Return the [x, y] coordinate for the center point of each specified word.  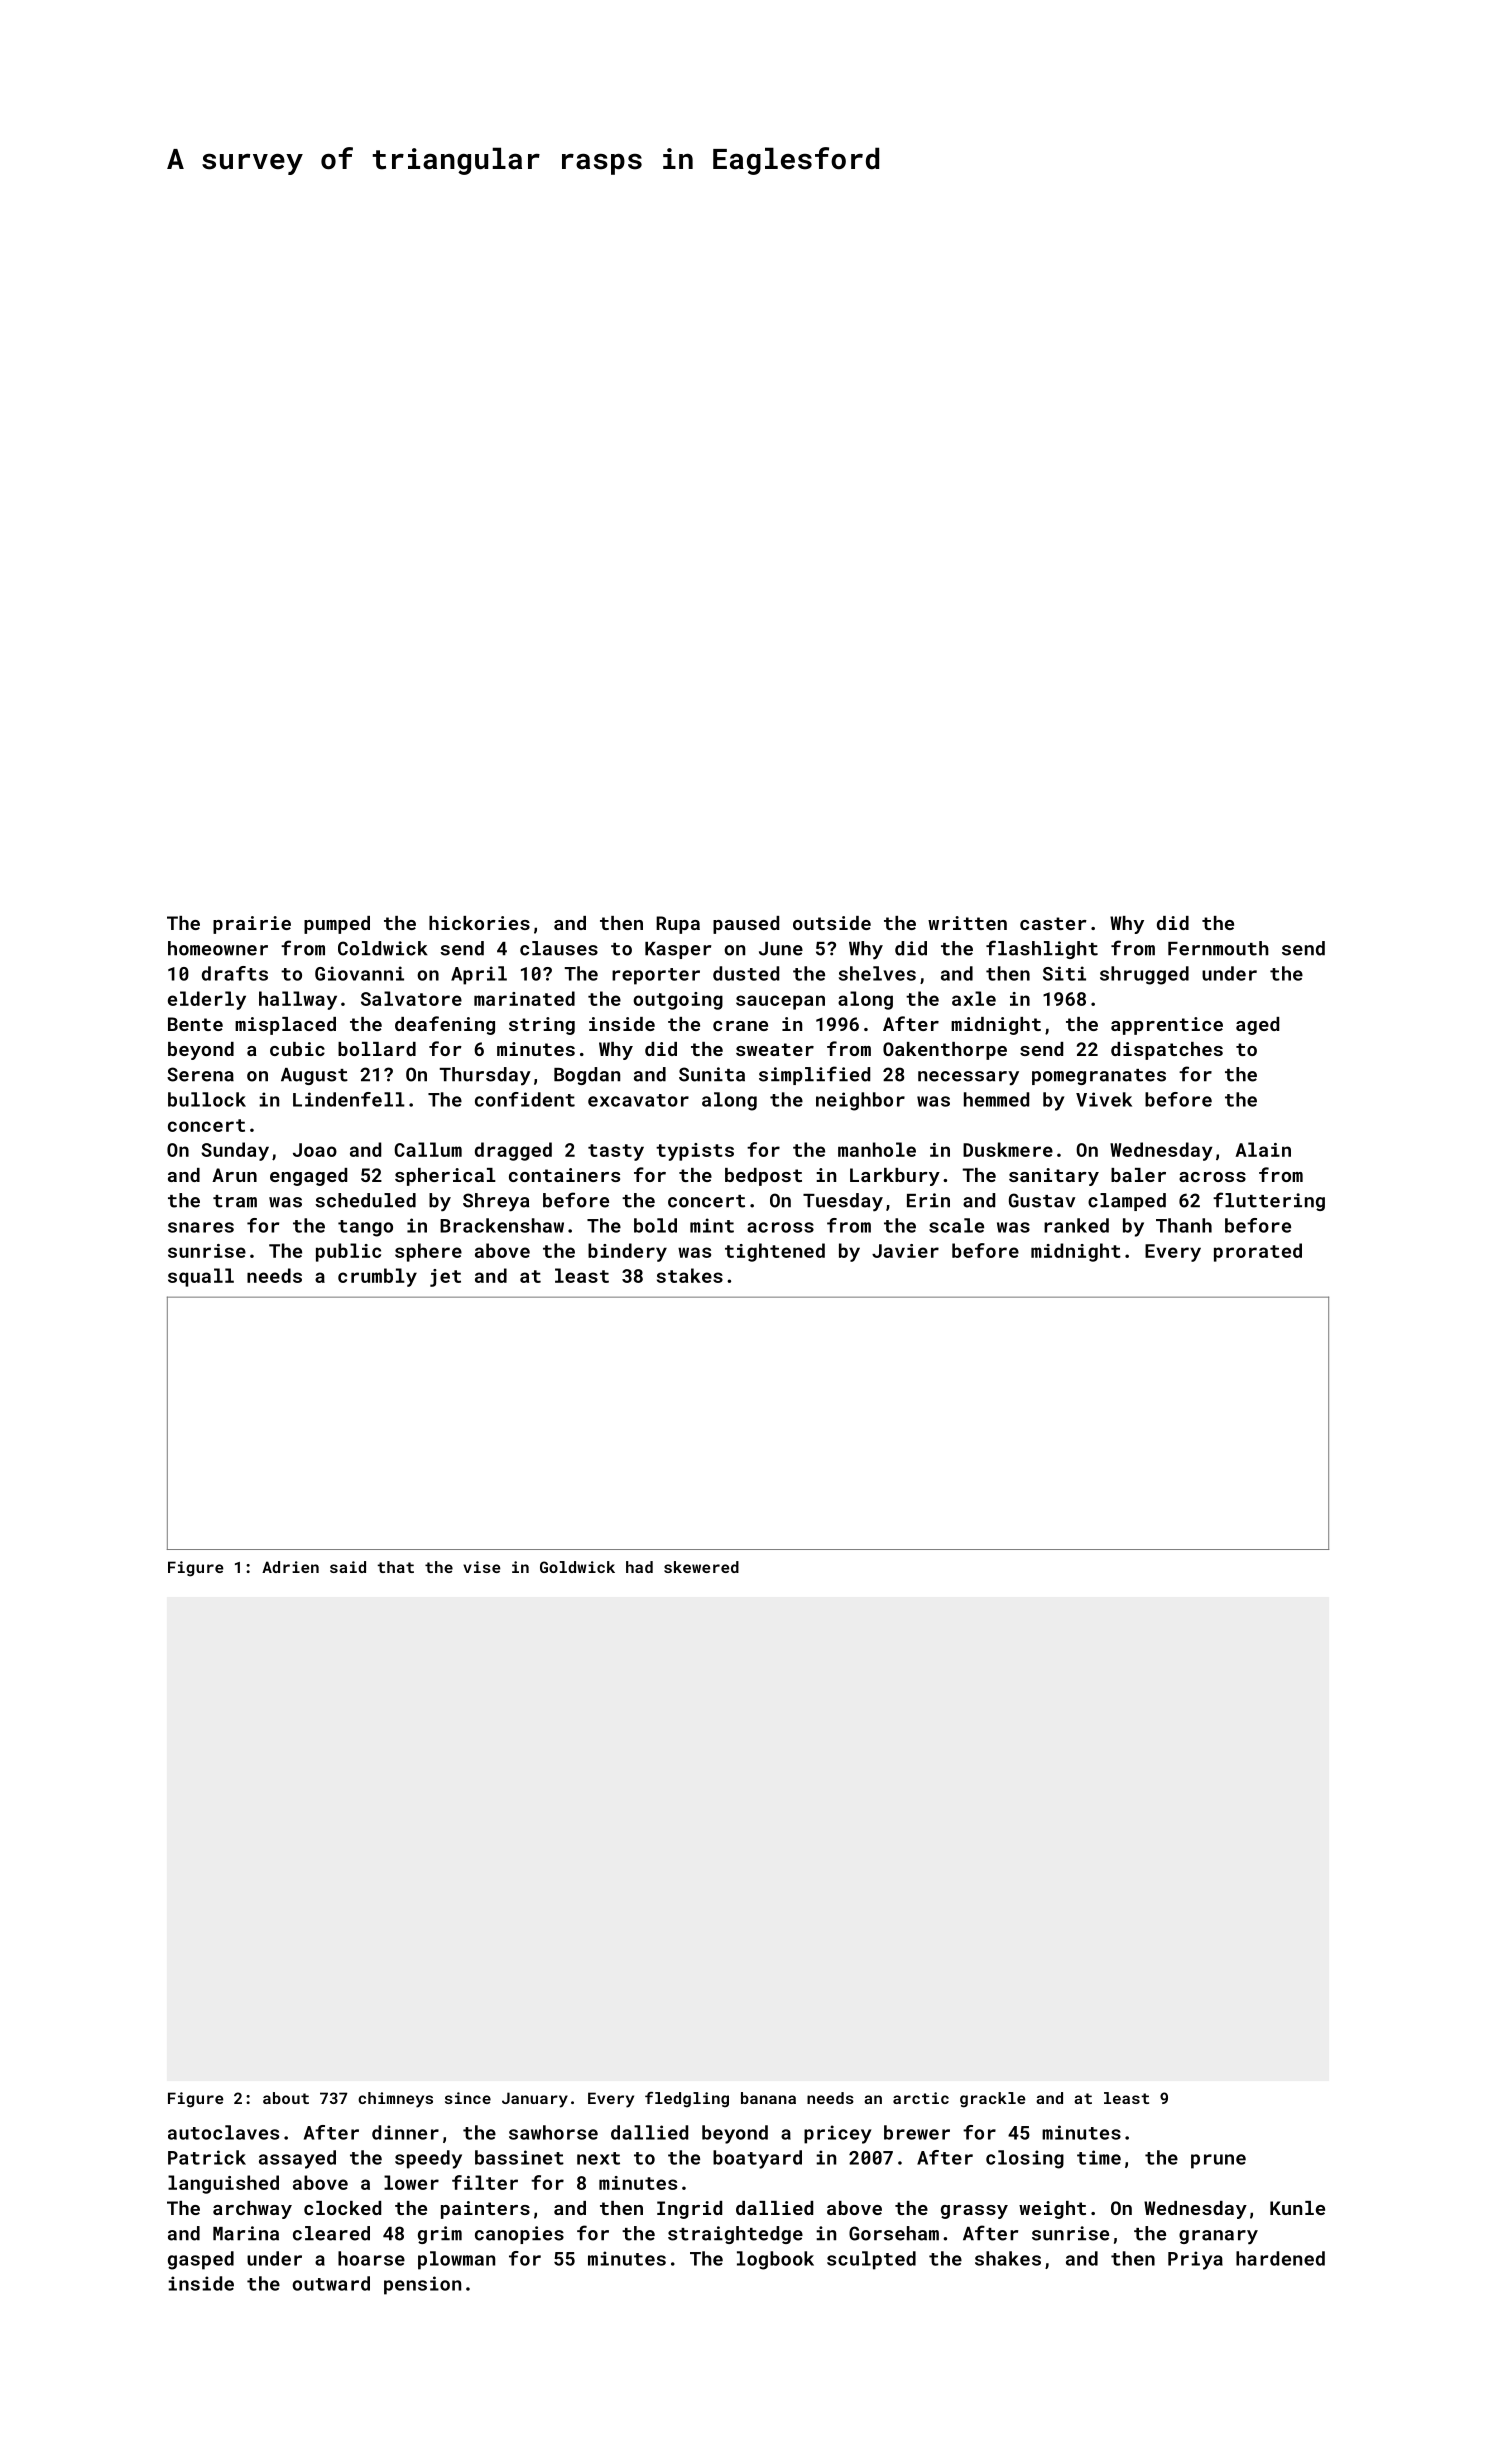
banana [768, 2098]
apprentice [1167, 1026]
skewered [701, 1567]
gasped [201, 2260]
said [348, 1567]
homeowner [218, 948]
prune [1218, 2161]
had [639, 1567]
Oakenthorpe [945, 1051]
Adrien [290, 1567]
